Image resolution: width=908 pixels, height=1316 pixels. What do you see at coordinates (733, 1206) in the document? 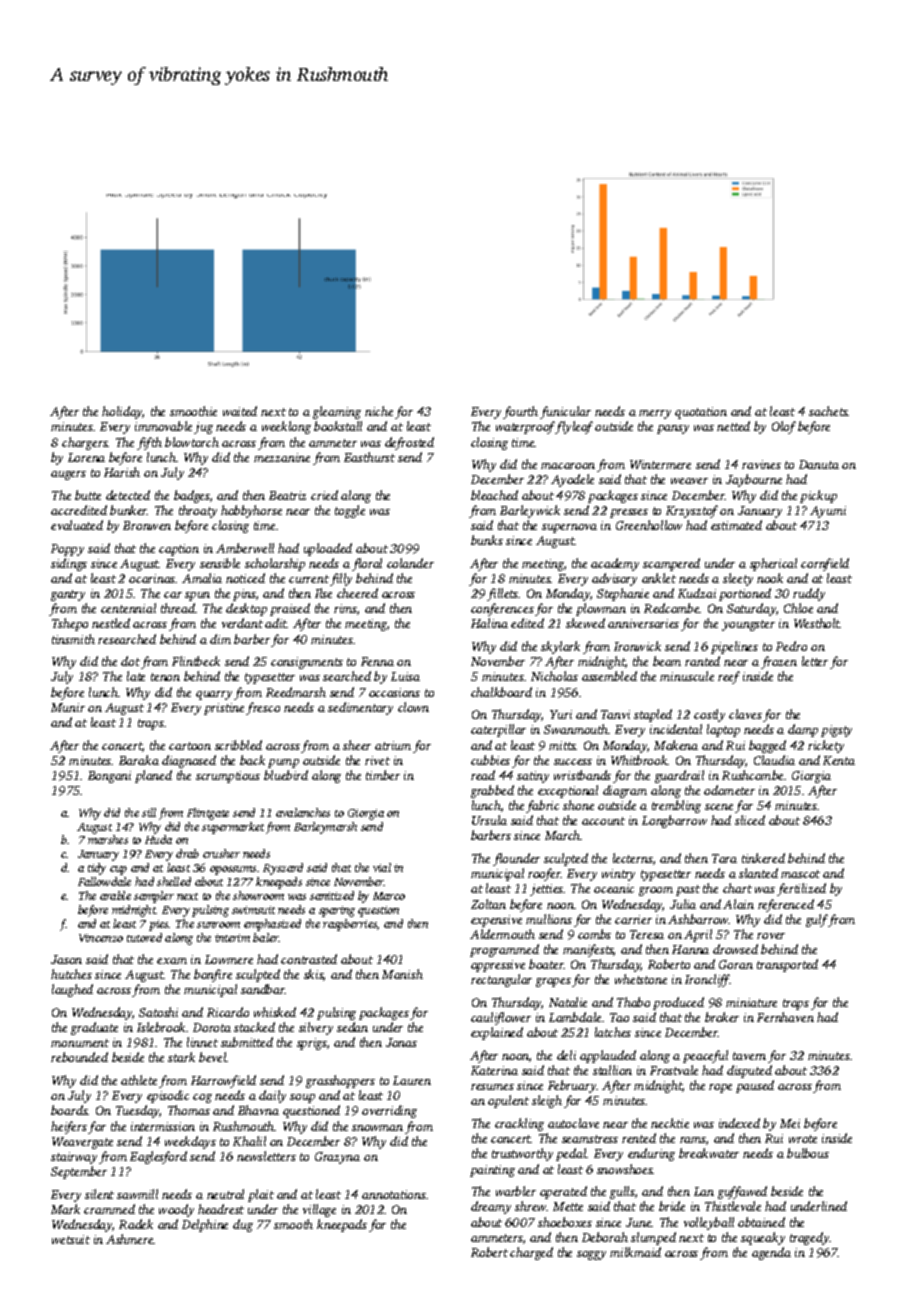
I see `Thistlevale` at bounding box center [733, 1206].
